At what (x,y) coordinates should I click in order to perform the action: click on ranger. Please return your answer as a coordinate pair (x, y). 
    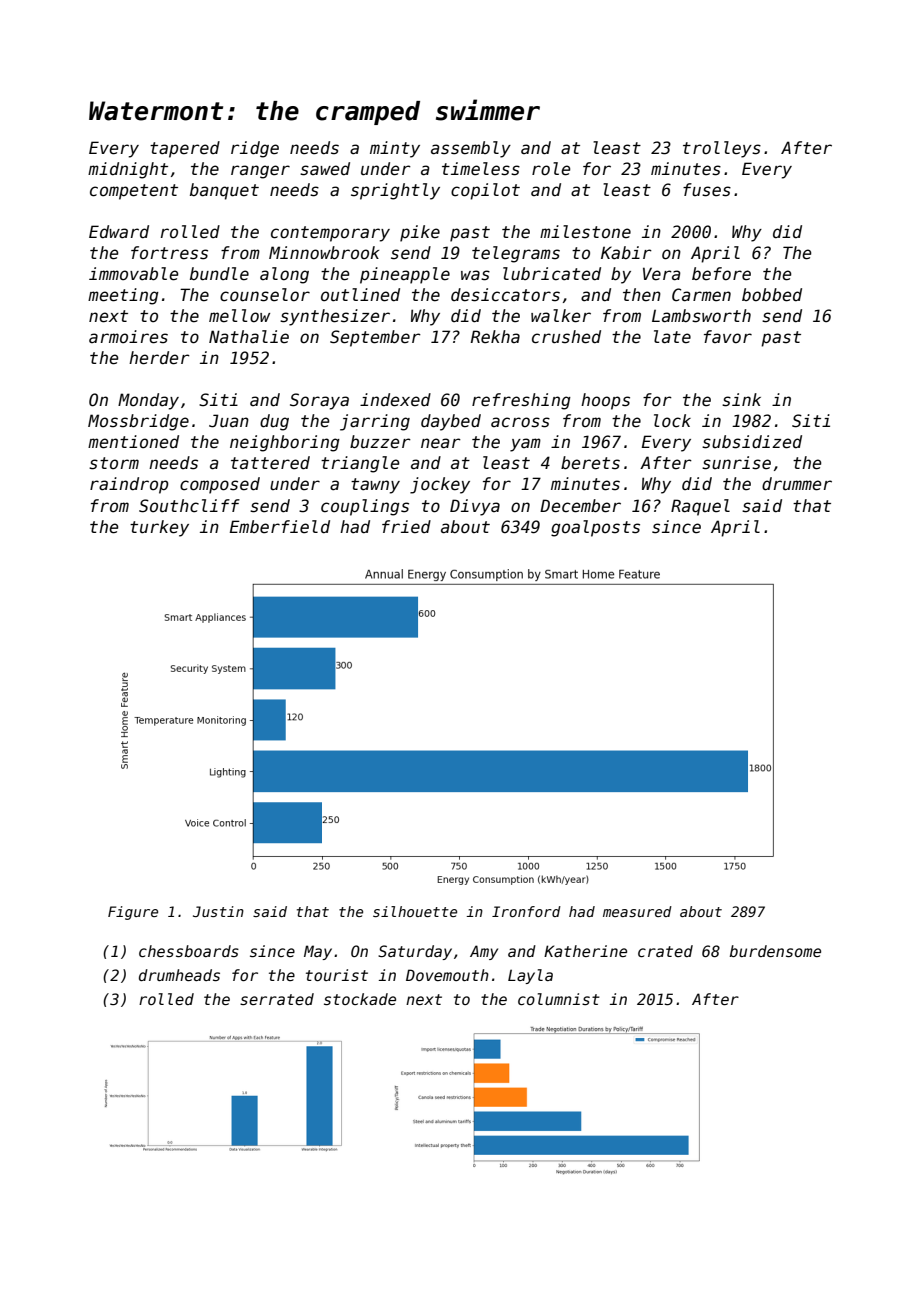
    Looking at the image, I should click on (260, 172).
